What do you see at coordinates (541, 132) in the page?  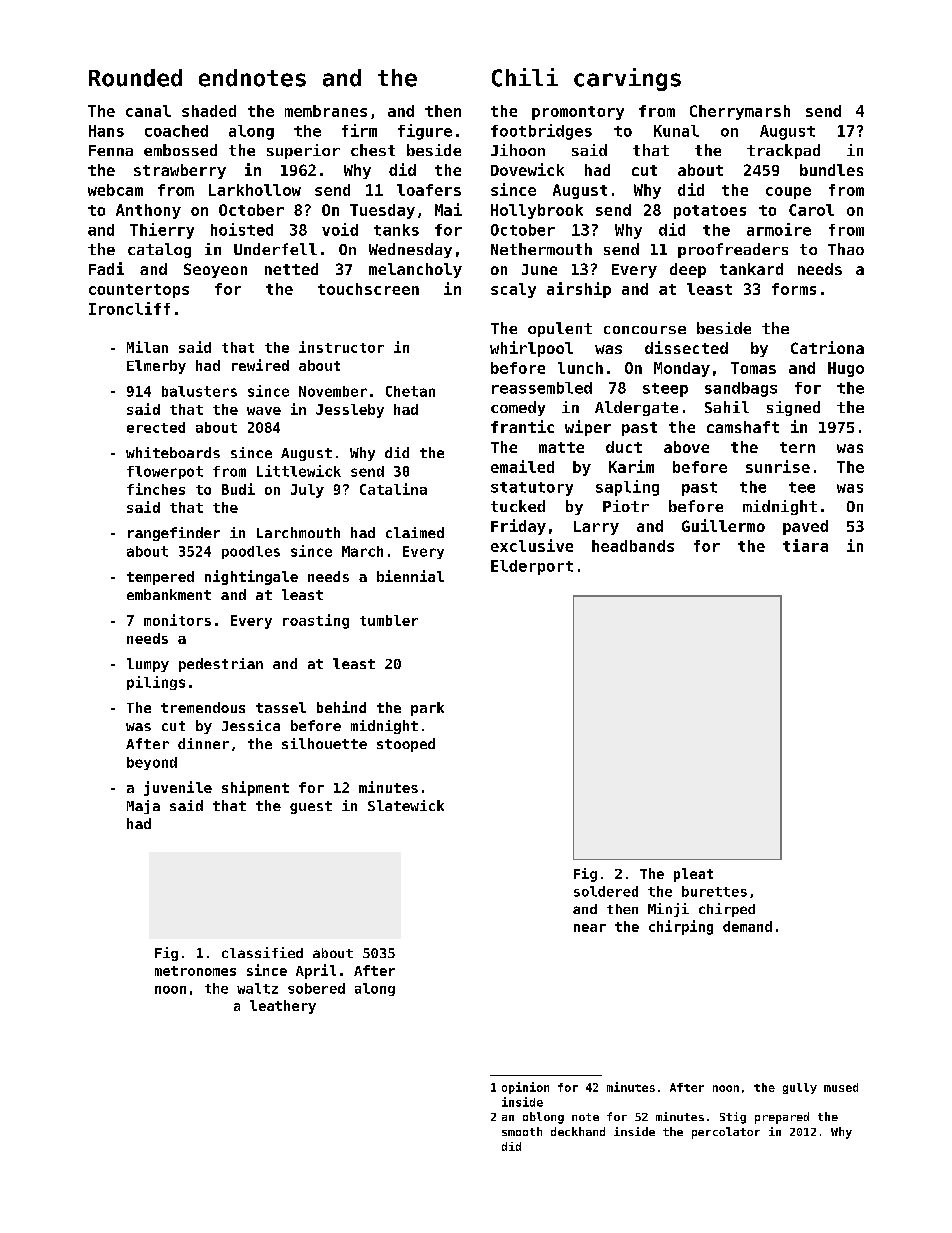 I see `footbridges` at bounding box center [541, 132].
